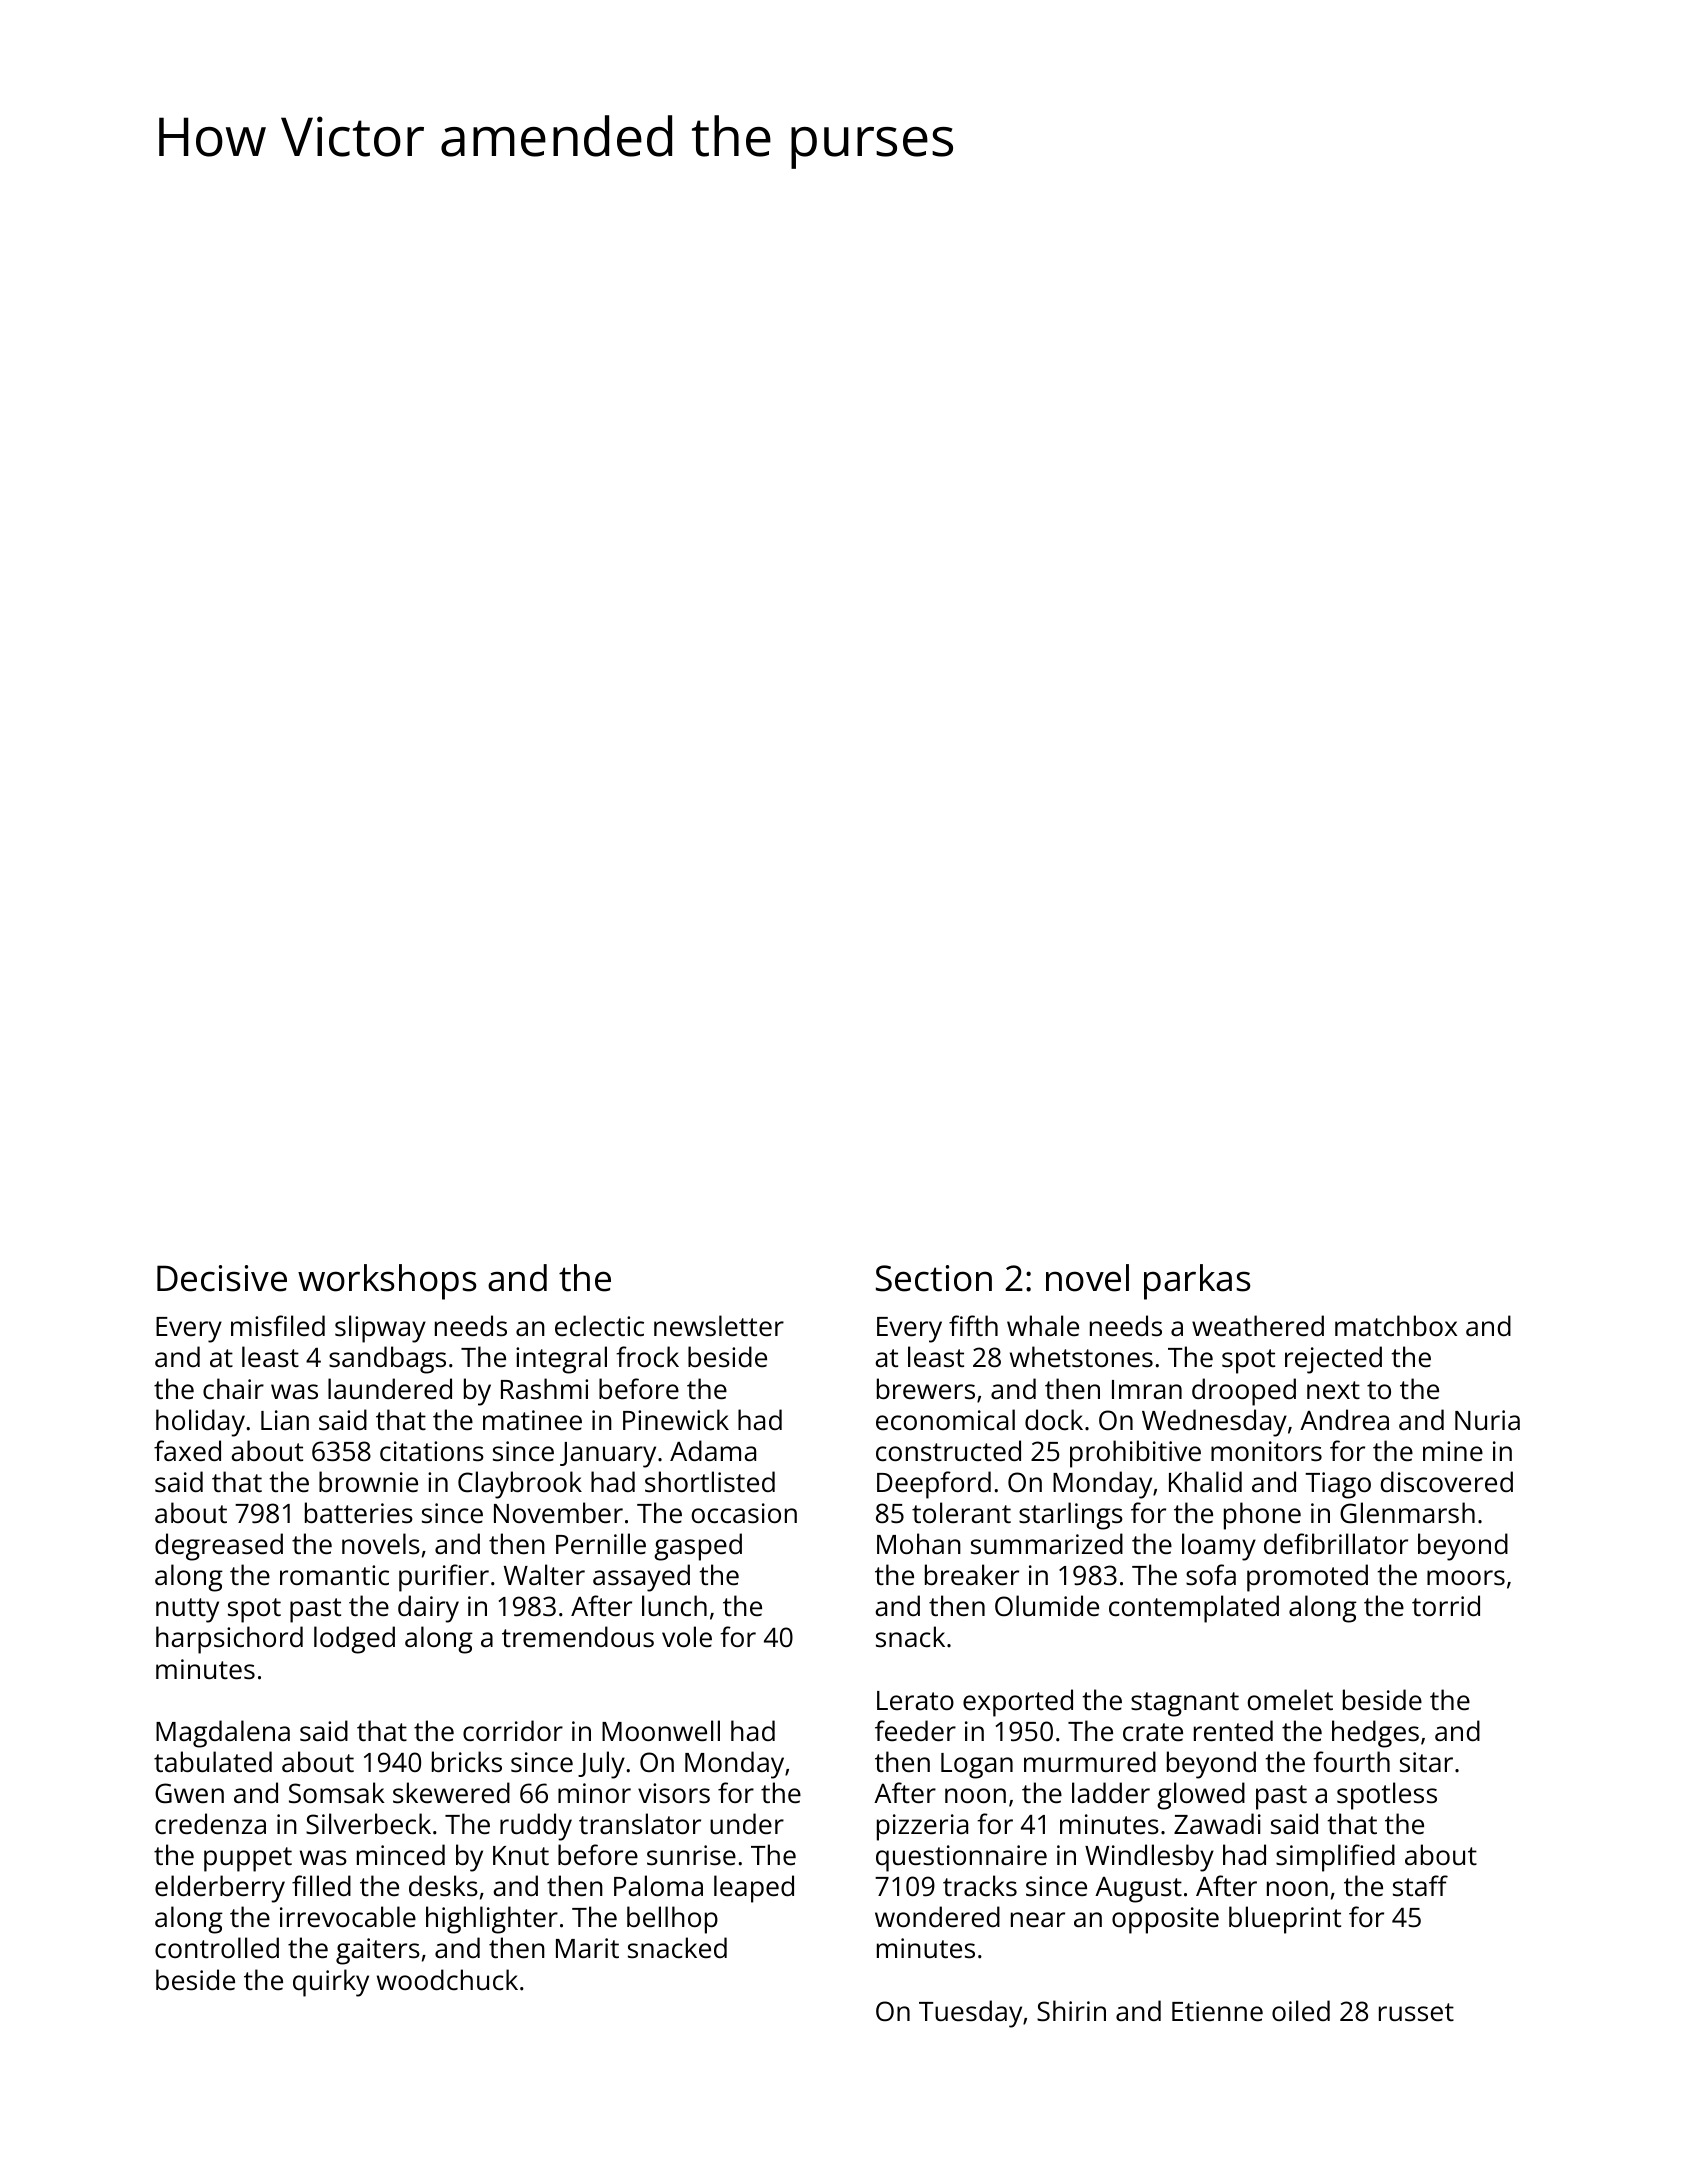  What do you see at coordinates (934, 1278) in the screenshot?
I see `Section` at bounding box center [934, 1278].
